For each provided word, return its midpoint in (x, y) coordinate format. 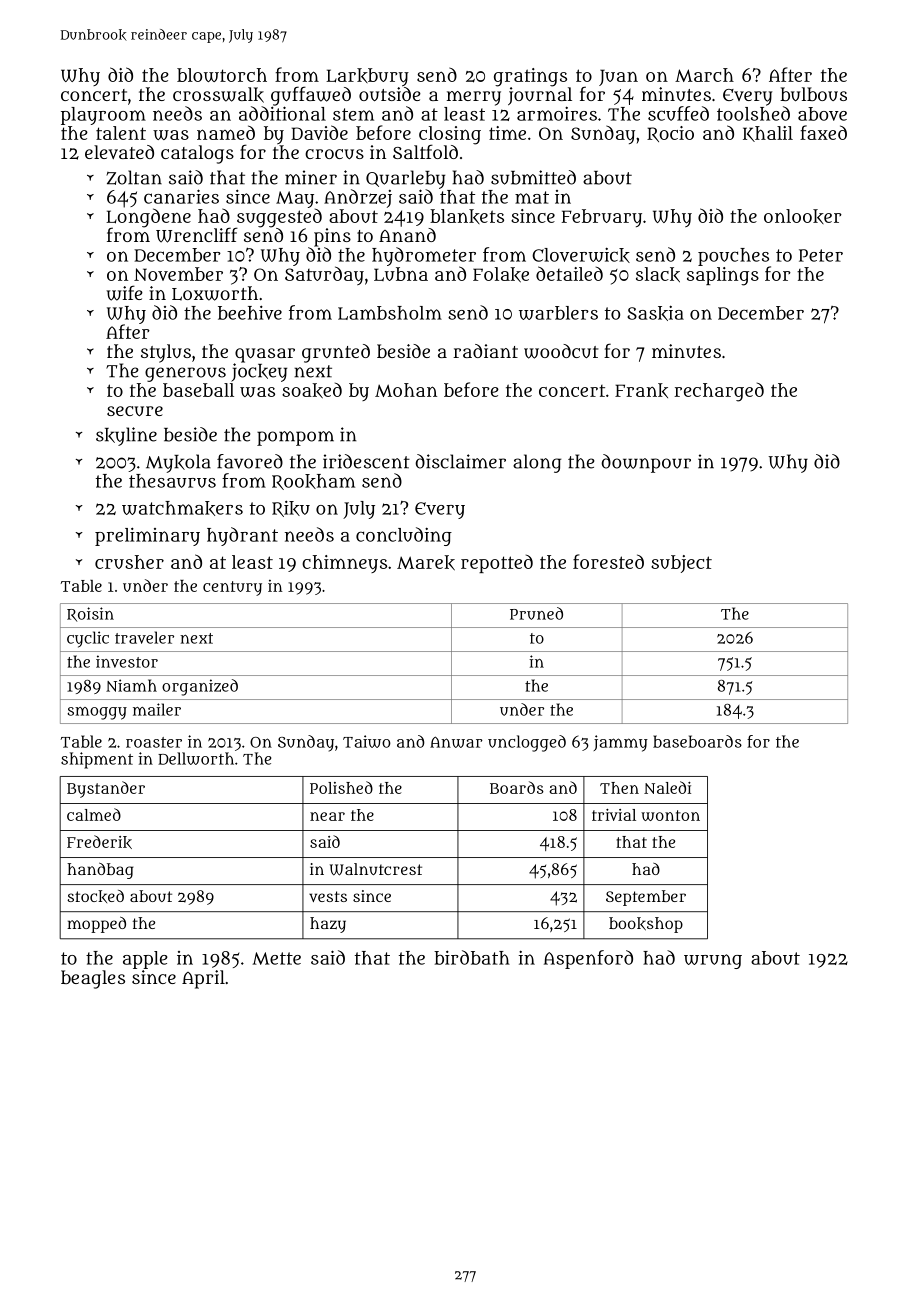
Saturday (324, 275)
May (295, 199)
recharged (719, 392)
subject (681, 564)
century (232, 588)
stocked (95, 896)
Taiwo (367, 741)
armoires (557, 113)
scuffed (678, 113)
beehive (250, 312)
